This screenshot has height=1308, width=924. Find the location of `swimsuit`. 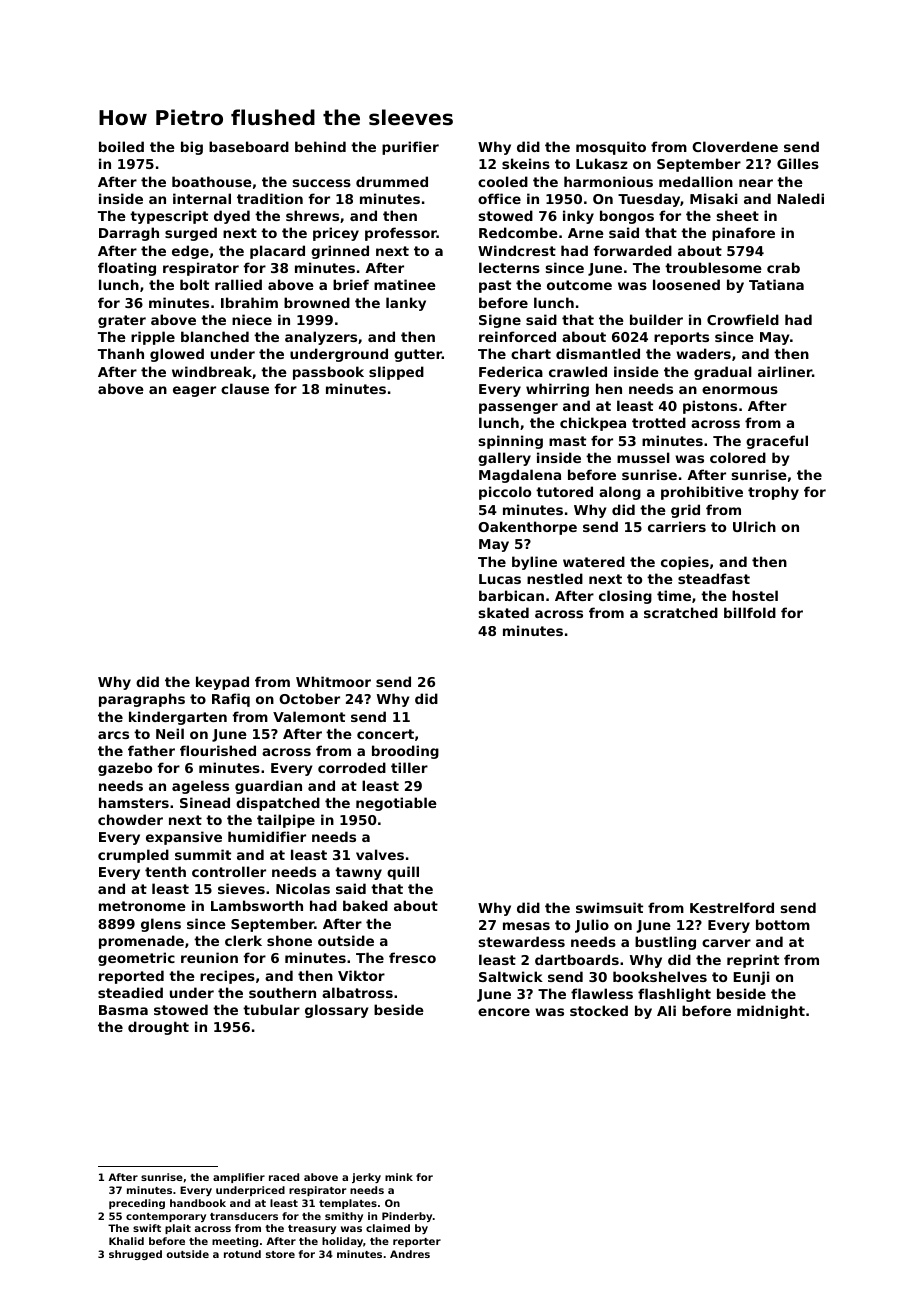

swimsuit is located at coordinates (609, 907).
